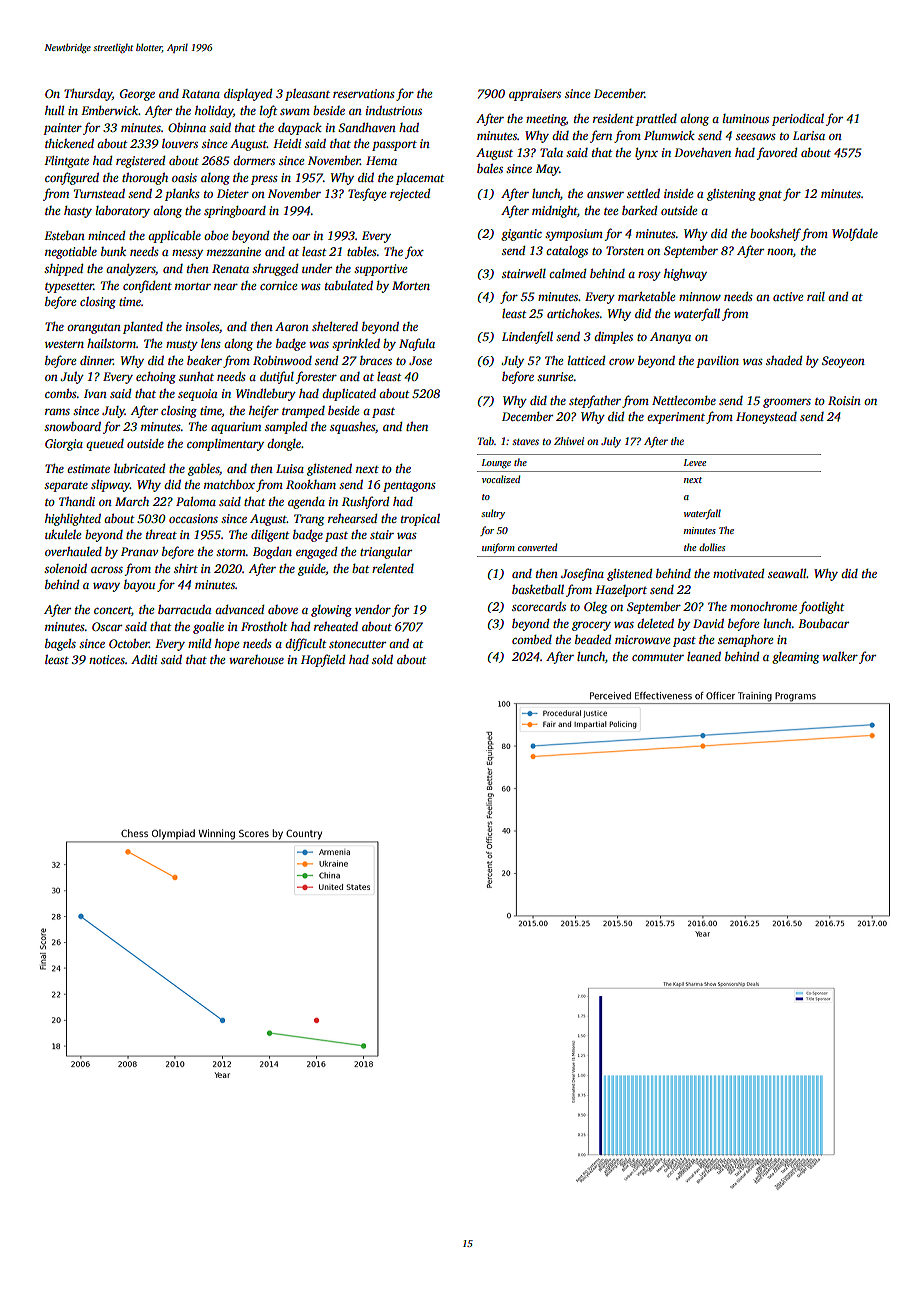 This screenshot has height=1314, width=924. What do you see at coordinates (107, 659) in the screenshot?
I see `notices` at bounding box center [107, 659].
